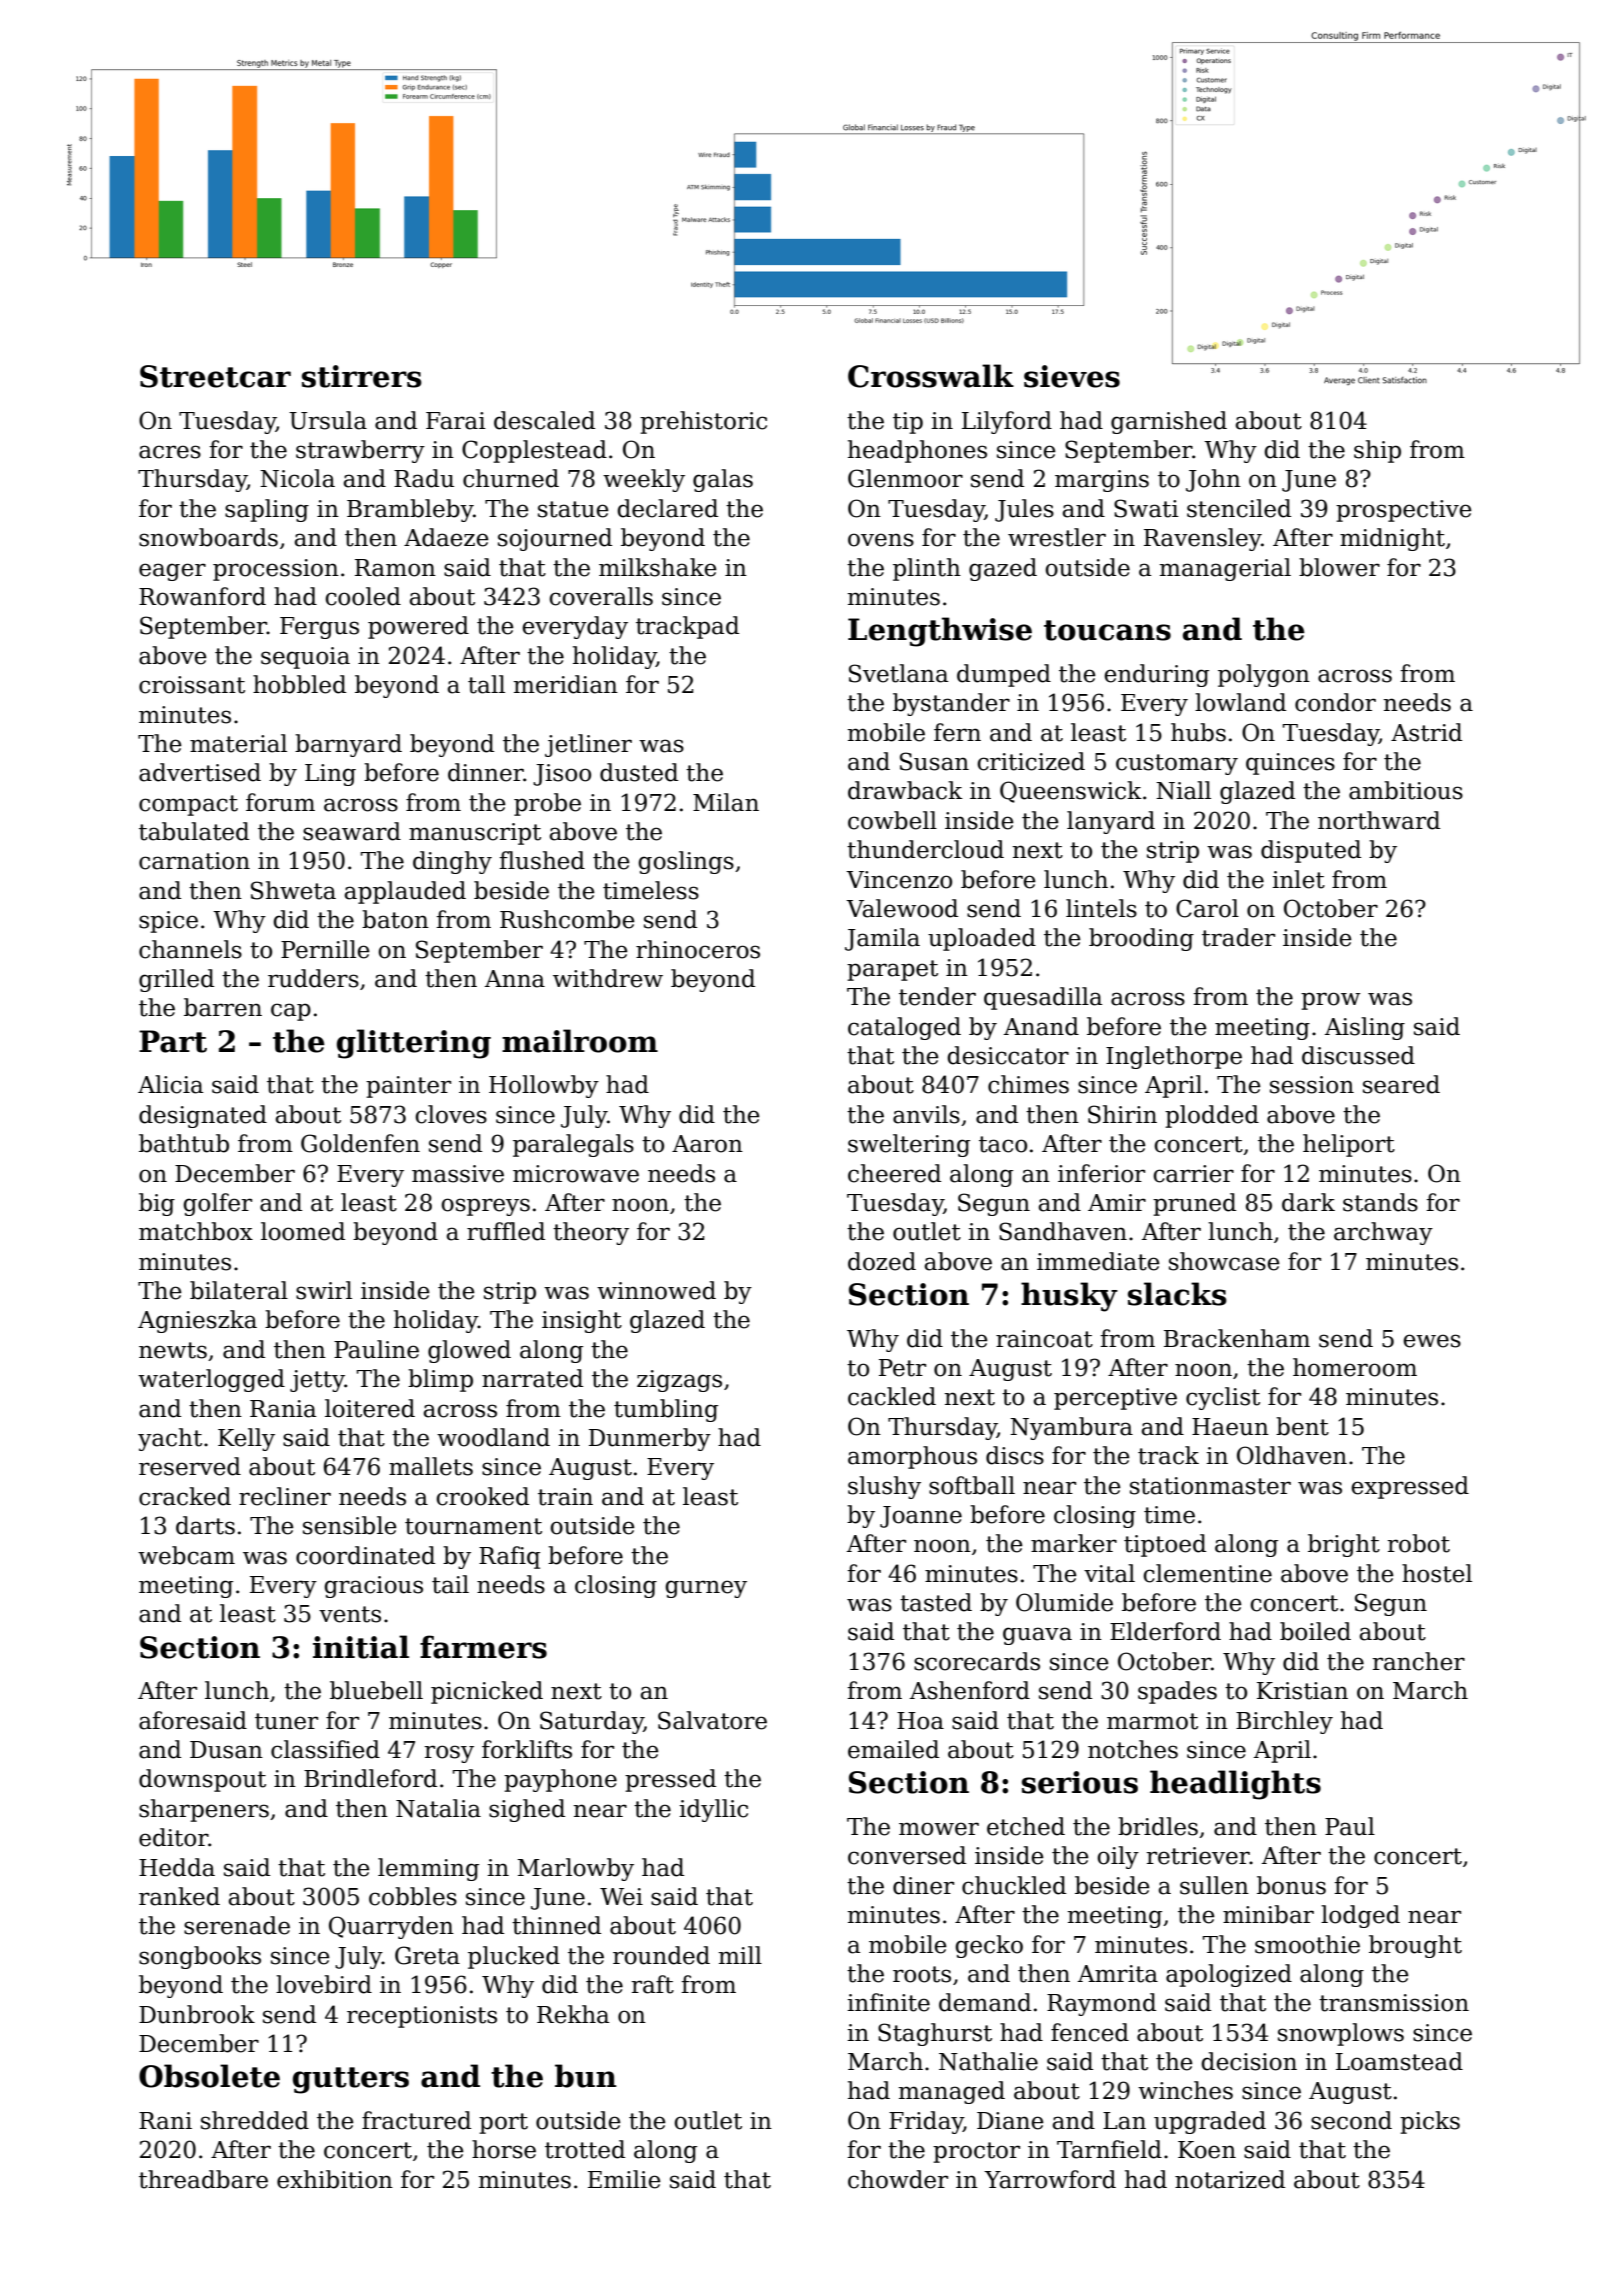 The image size is (1620, 2292). What do you see at coordinates (203, 2179) in the document?
I see `threadbare` at bounding box center [203, 2179].
